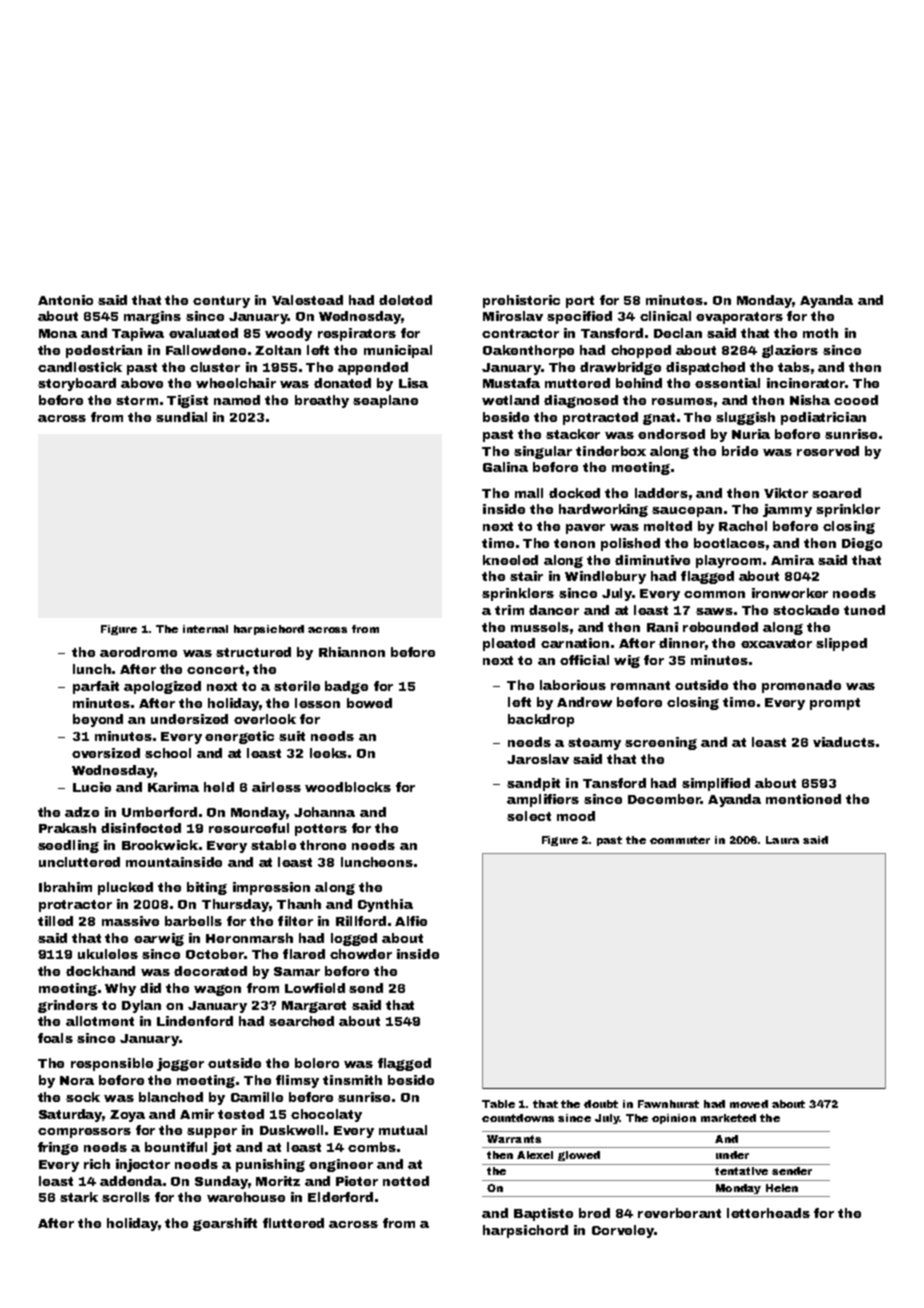 This page has height=1308, width=924. What do you see at coordinates (674, 1119) in the page?
I see `opinion` at bounding box center [674, 1119].
